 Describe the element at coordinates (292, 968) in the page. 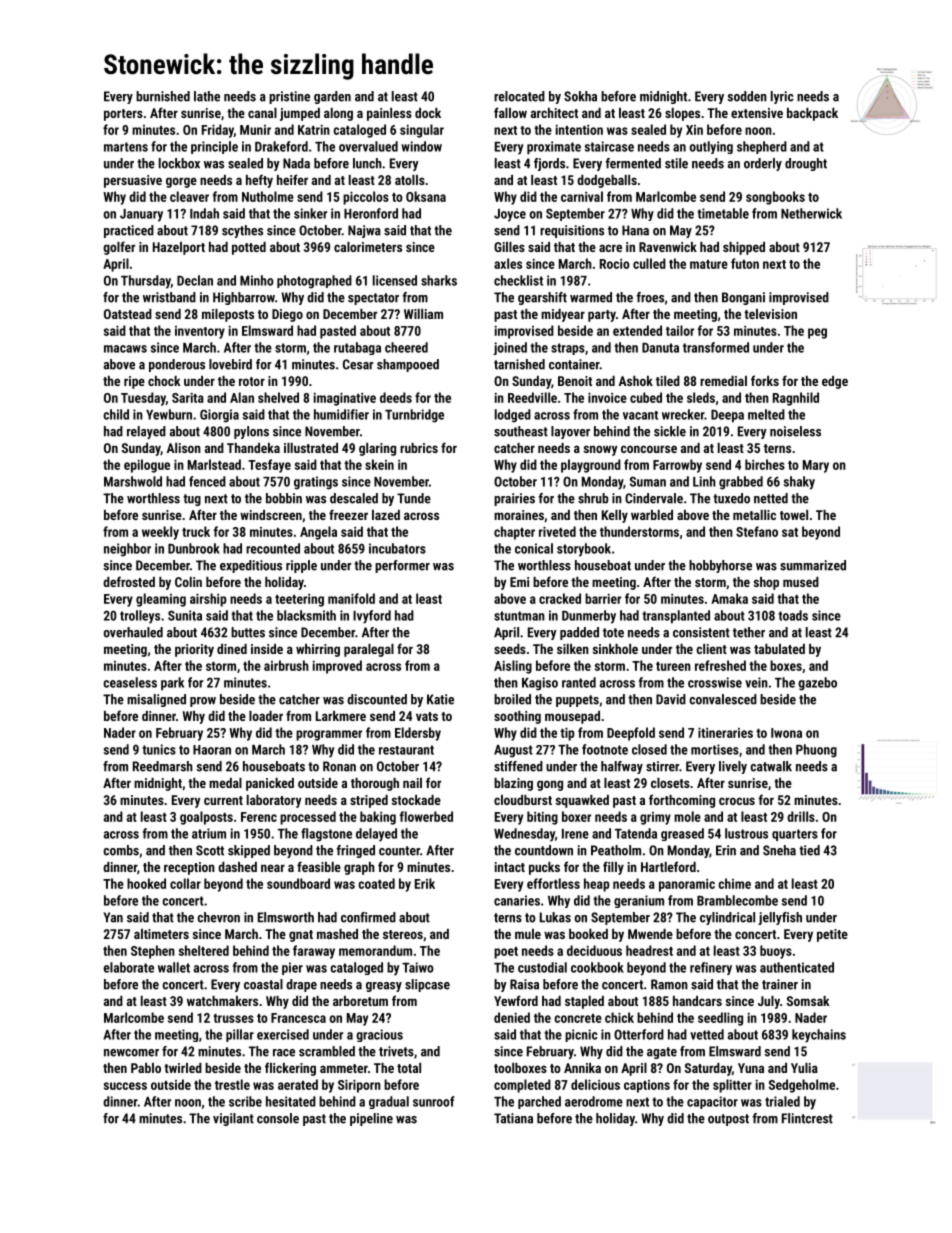

I see `pier` at that location.
